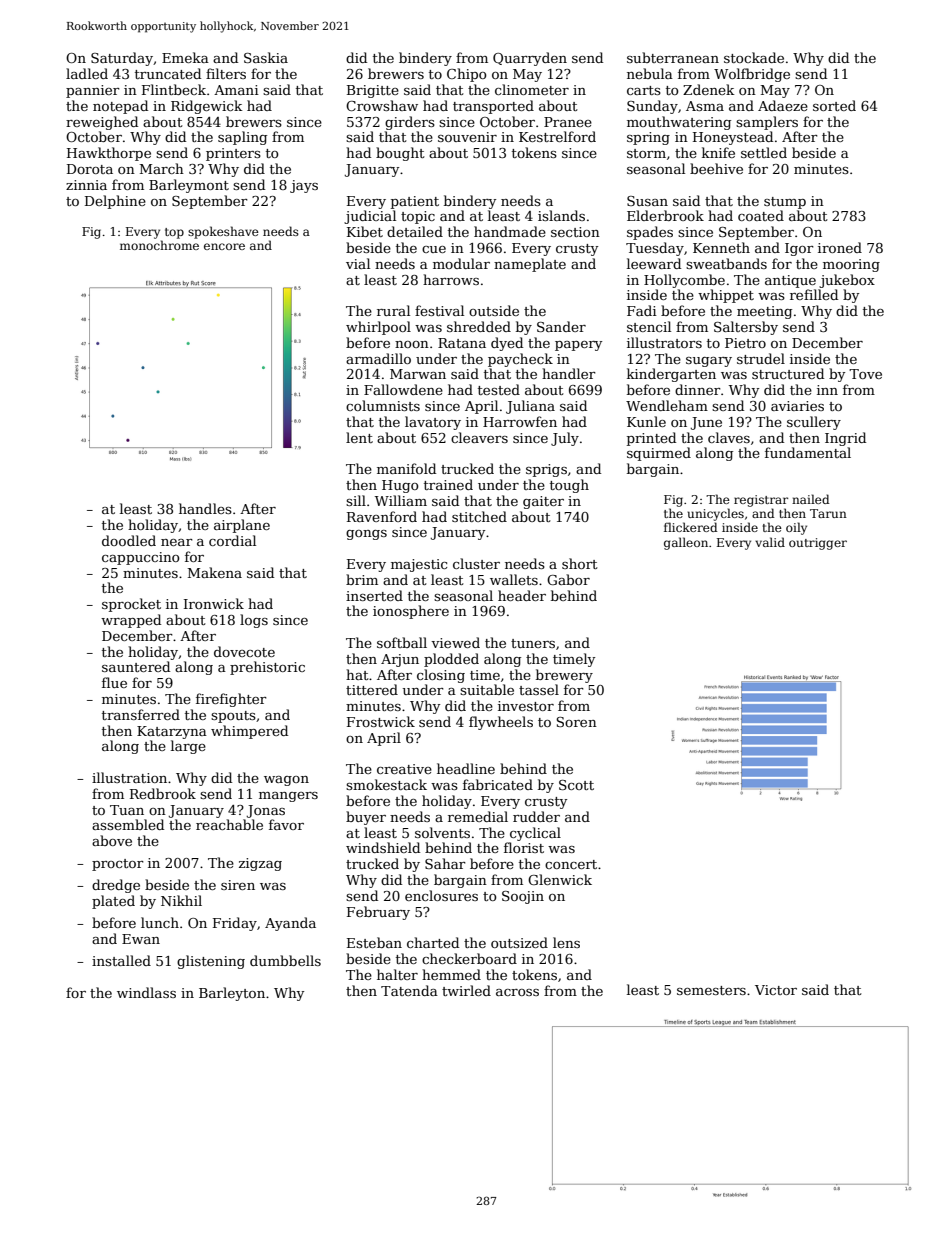 This page has height=1233, width=952. I want to click on siren, so click(238, 885).
